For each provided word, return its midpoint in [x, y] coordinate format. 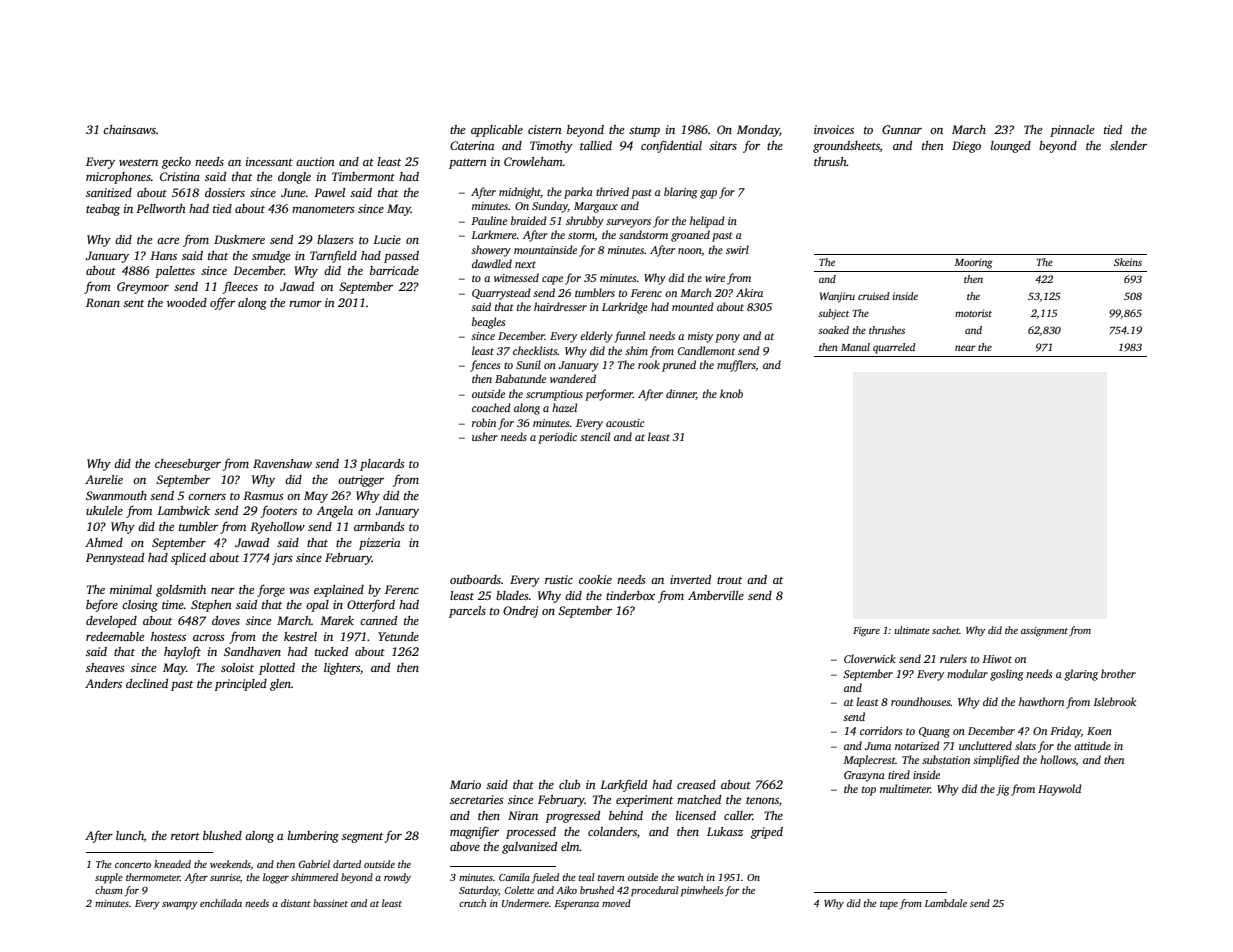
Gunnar [902, 129]
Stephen [211, 606]
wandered [573, 378]
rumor [305, 304]
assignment [1044, 632]
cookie [595, 579]
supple [109, 878]
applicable [497, 131]
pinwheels [702, 891]
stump [644, 132]
